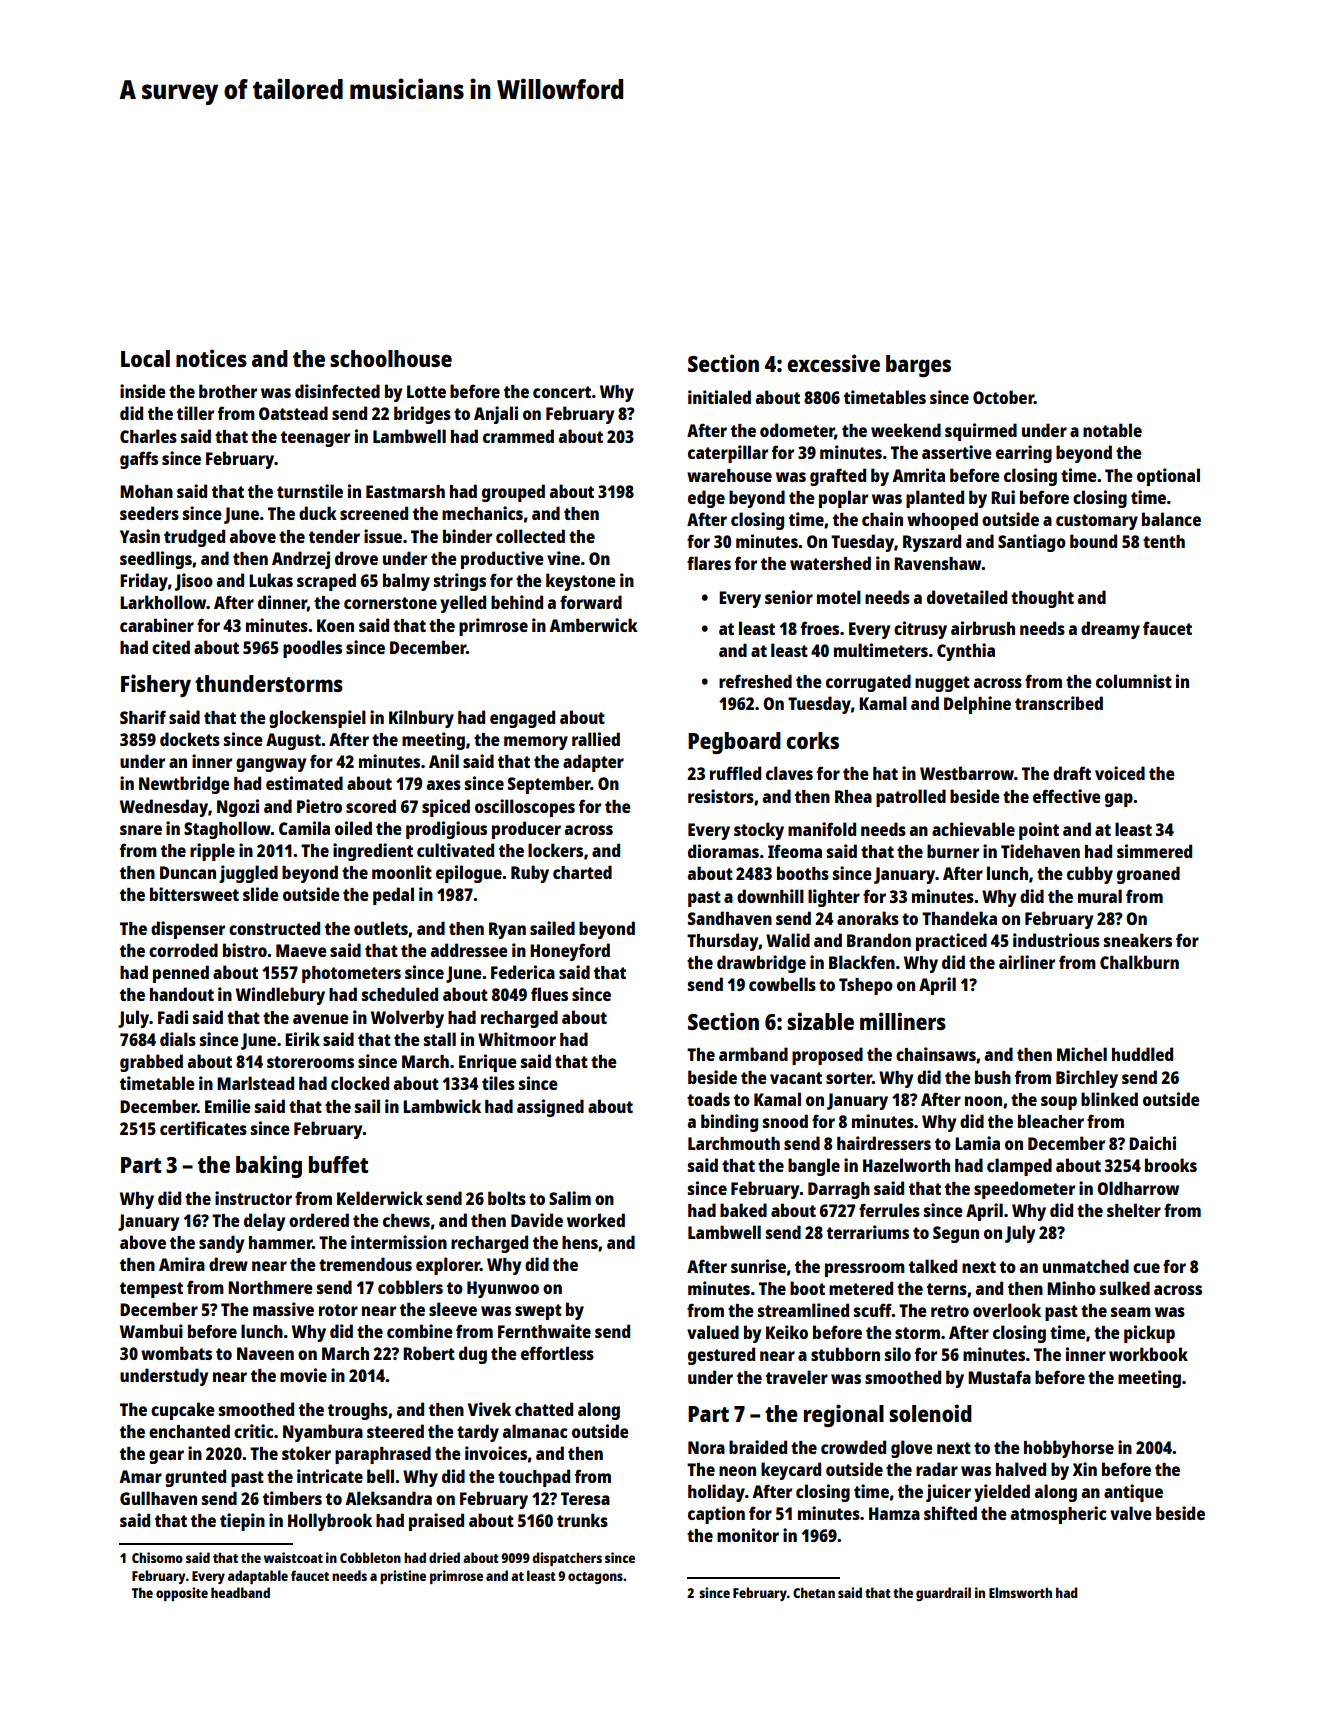  I want to click on ordered, so click(319, 1220).
